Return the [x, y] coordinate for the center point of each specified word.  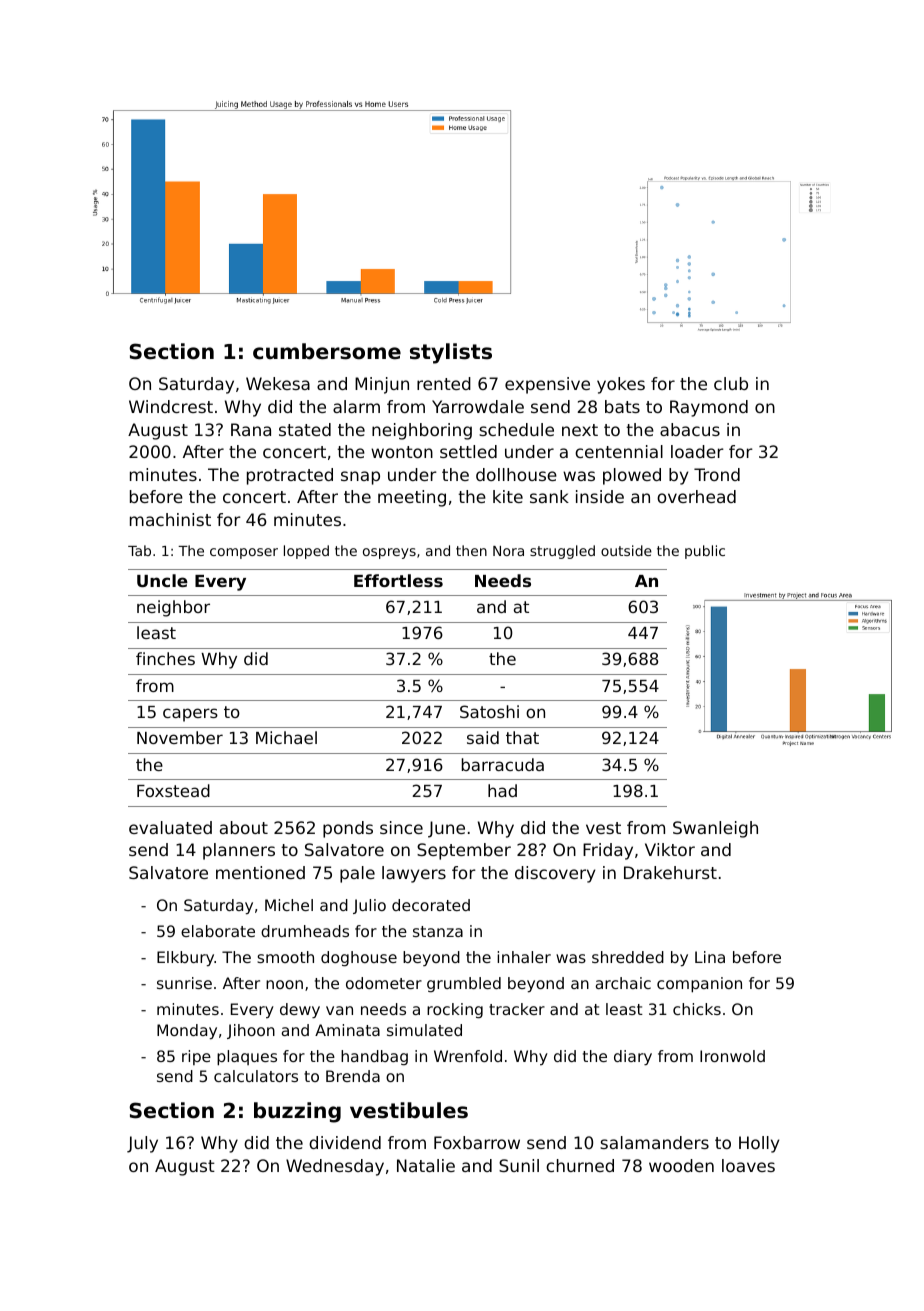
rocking [455, 1010]
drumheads [305, 931]
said [483, 737]
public [705, 552]
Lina [710, 957]
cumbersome [327, 351]
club [731, 383]
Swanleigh [715, 829]
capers [190, 715]
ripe [196, 1057]
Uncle [162, 580]
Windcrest [171, 406]
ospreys [389, 553]
